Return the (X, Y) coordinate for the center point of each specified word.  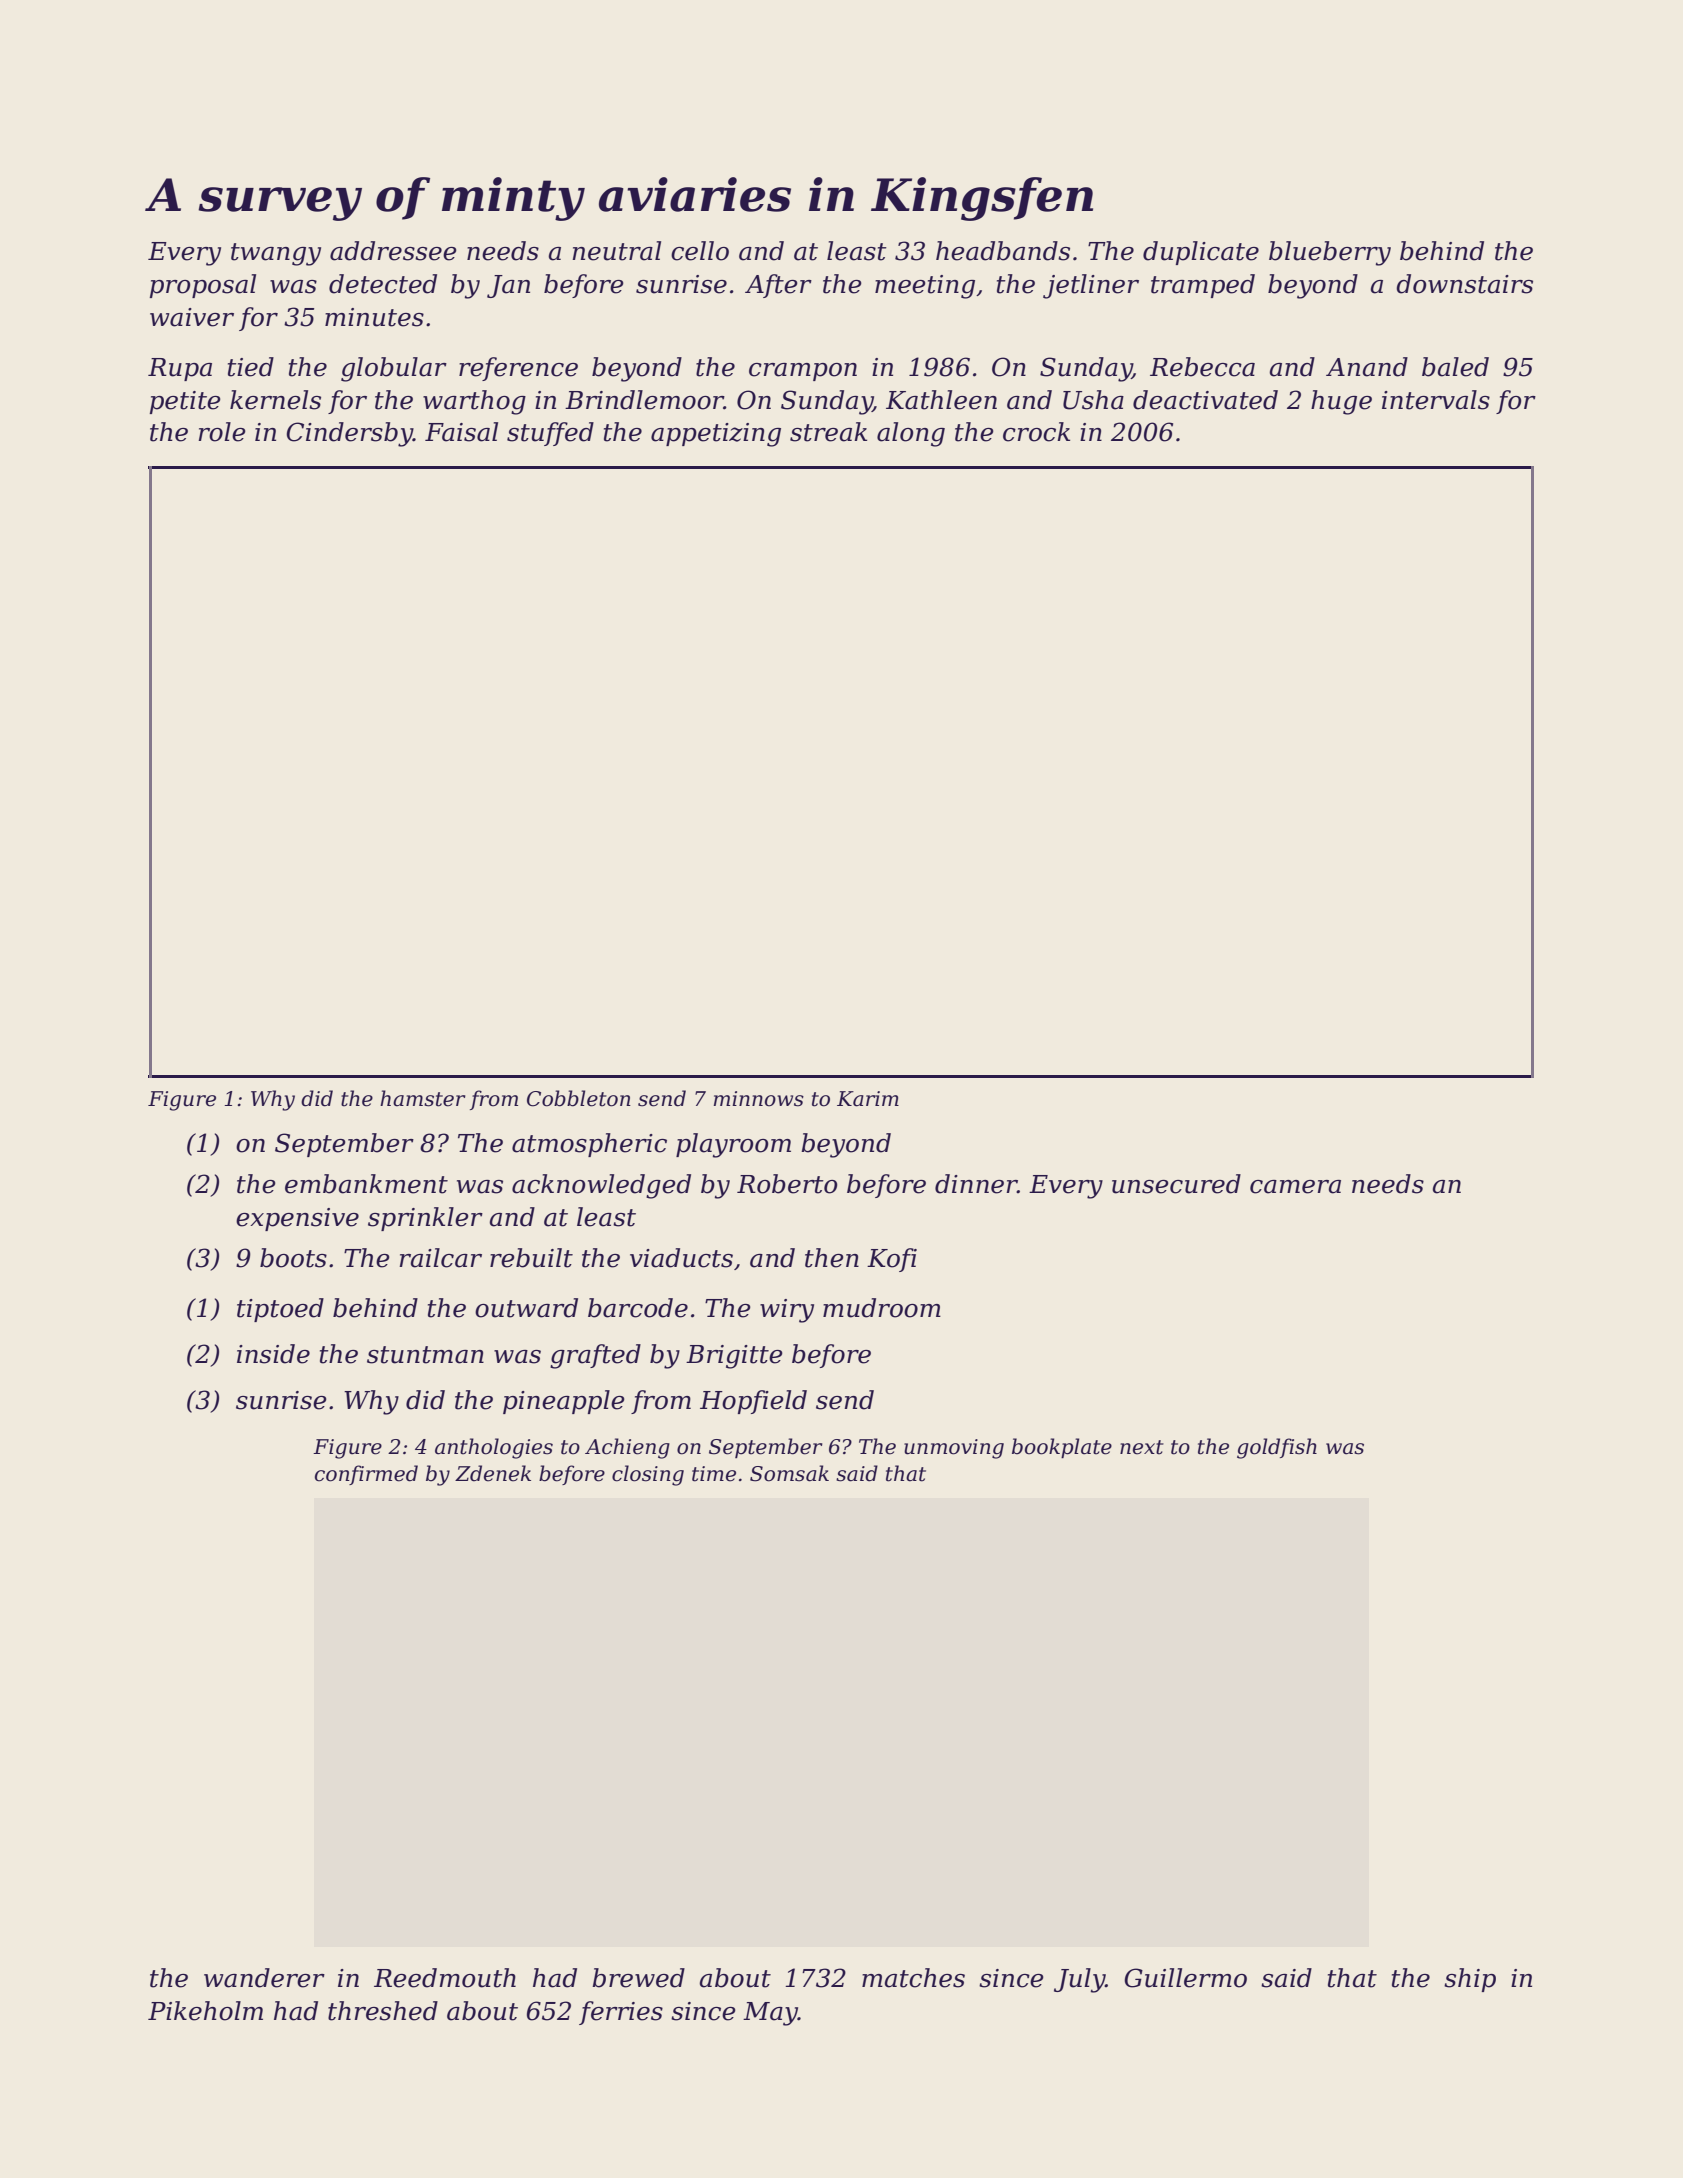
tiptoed (280, 1310)
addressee (393, 251)
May (770, 2014)
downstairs (1464, 284)
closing (648, 1475)
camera (1295, 1187)
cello (700, 251)
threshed (383, 2011)
